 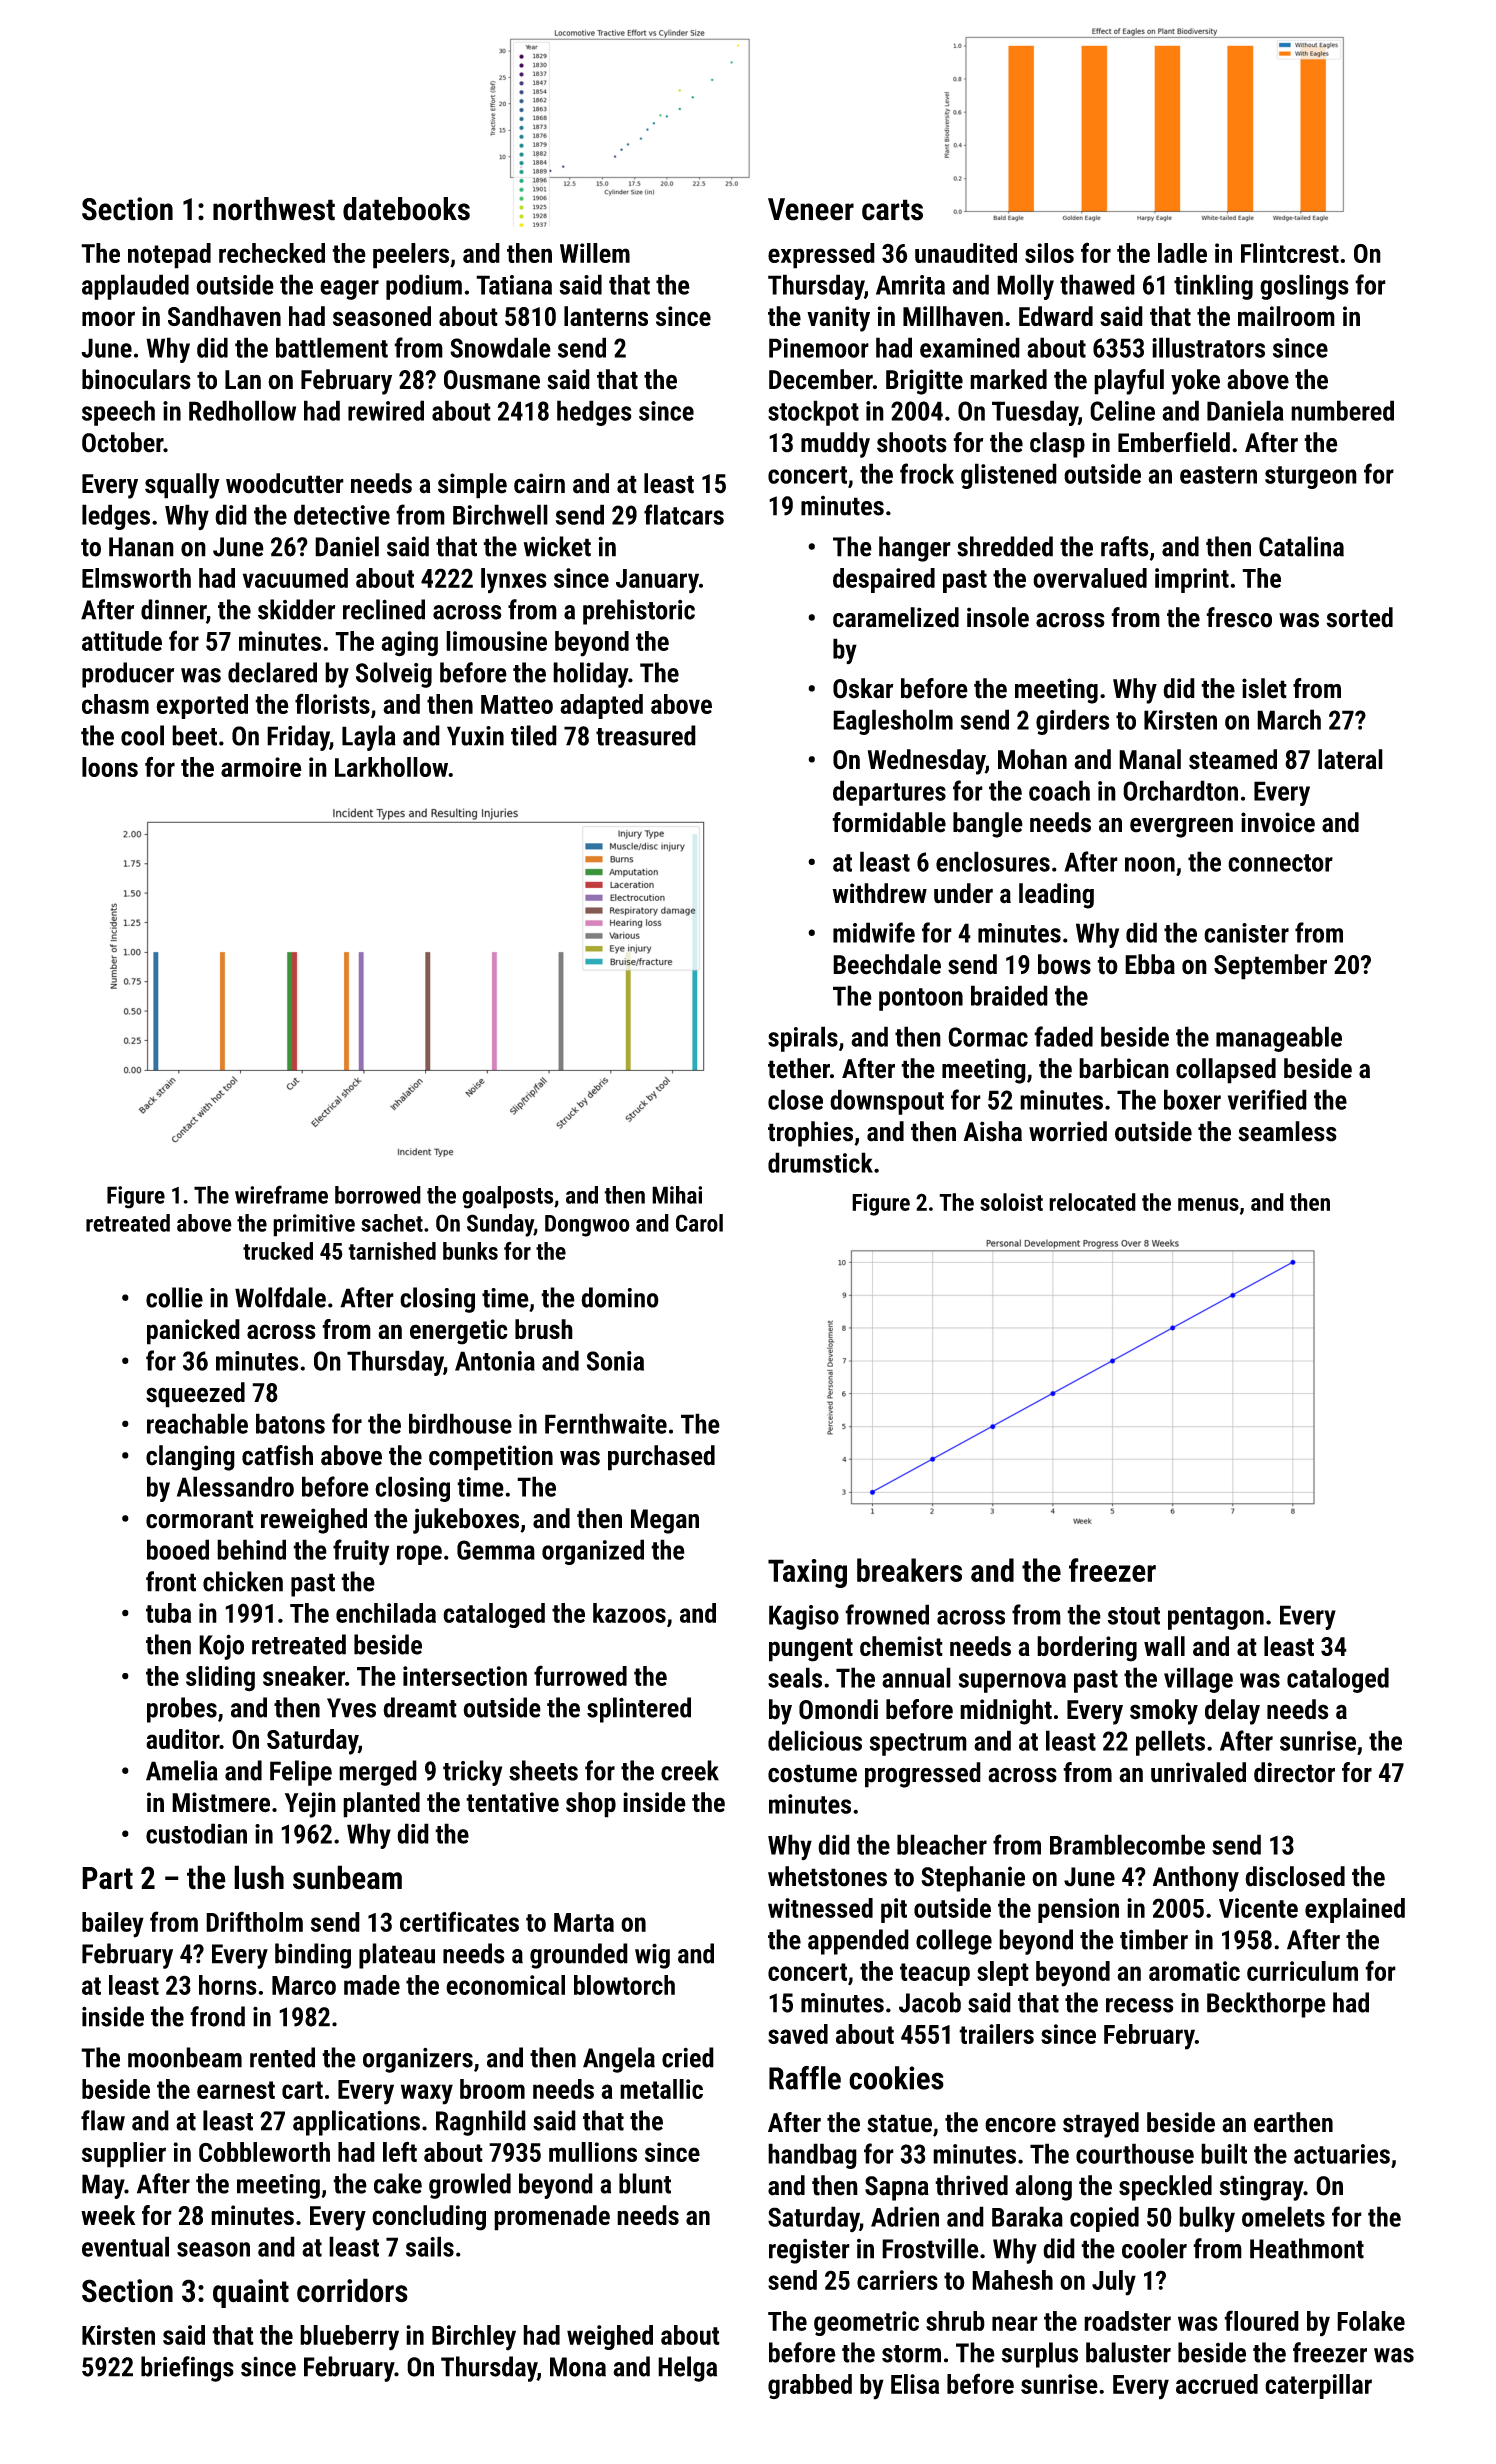 What do you see at coordinates (386, 410) in the document?
I see `rewired` at bounding box center [386, 410].
